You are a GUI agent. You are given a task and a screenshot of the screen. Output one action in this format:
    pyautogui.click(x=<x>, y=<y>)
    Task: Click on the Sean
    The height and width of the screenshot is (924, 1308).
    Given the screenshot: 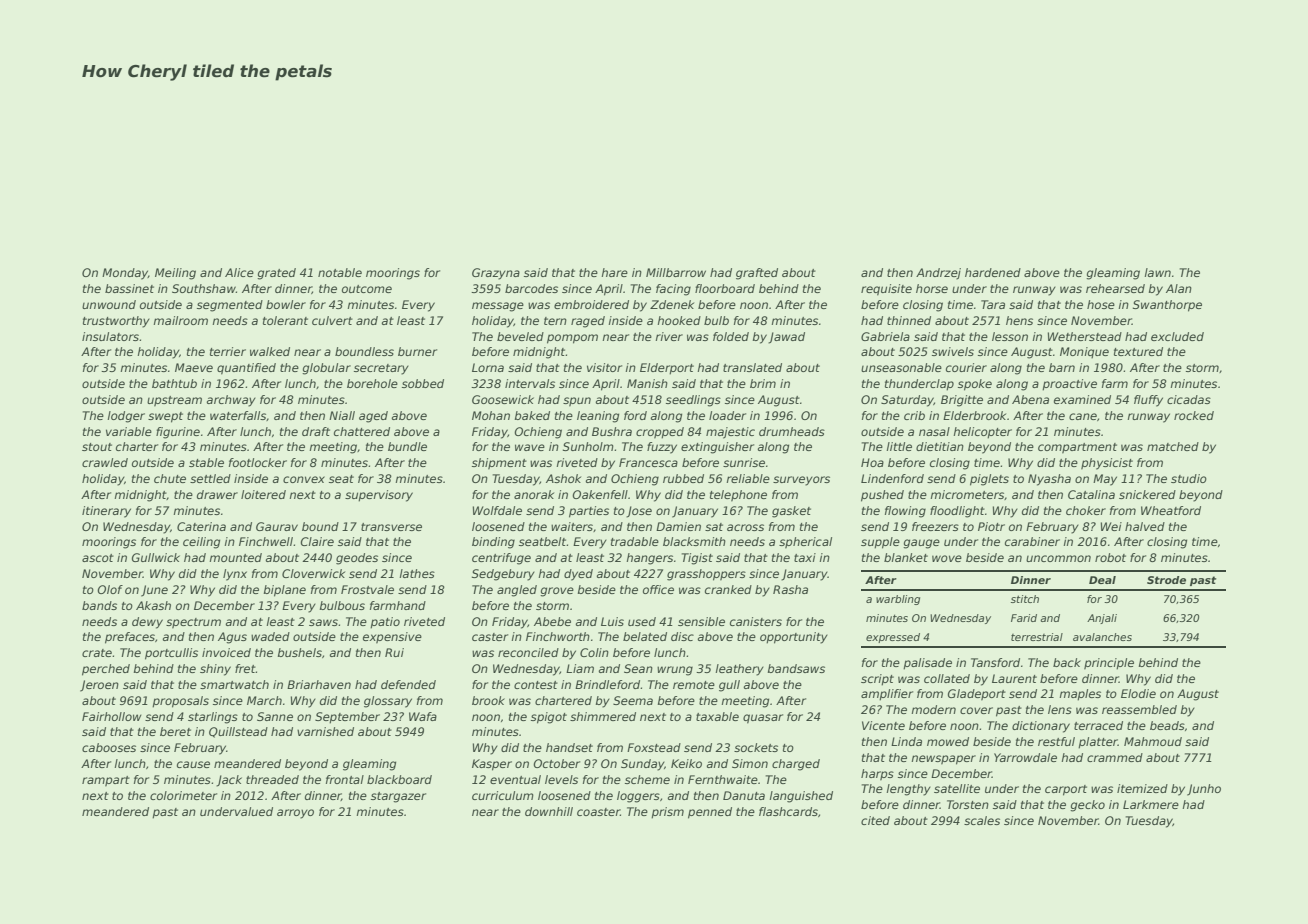 What is the action you would take?
    pyautogui.click(x=638, y=668)
